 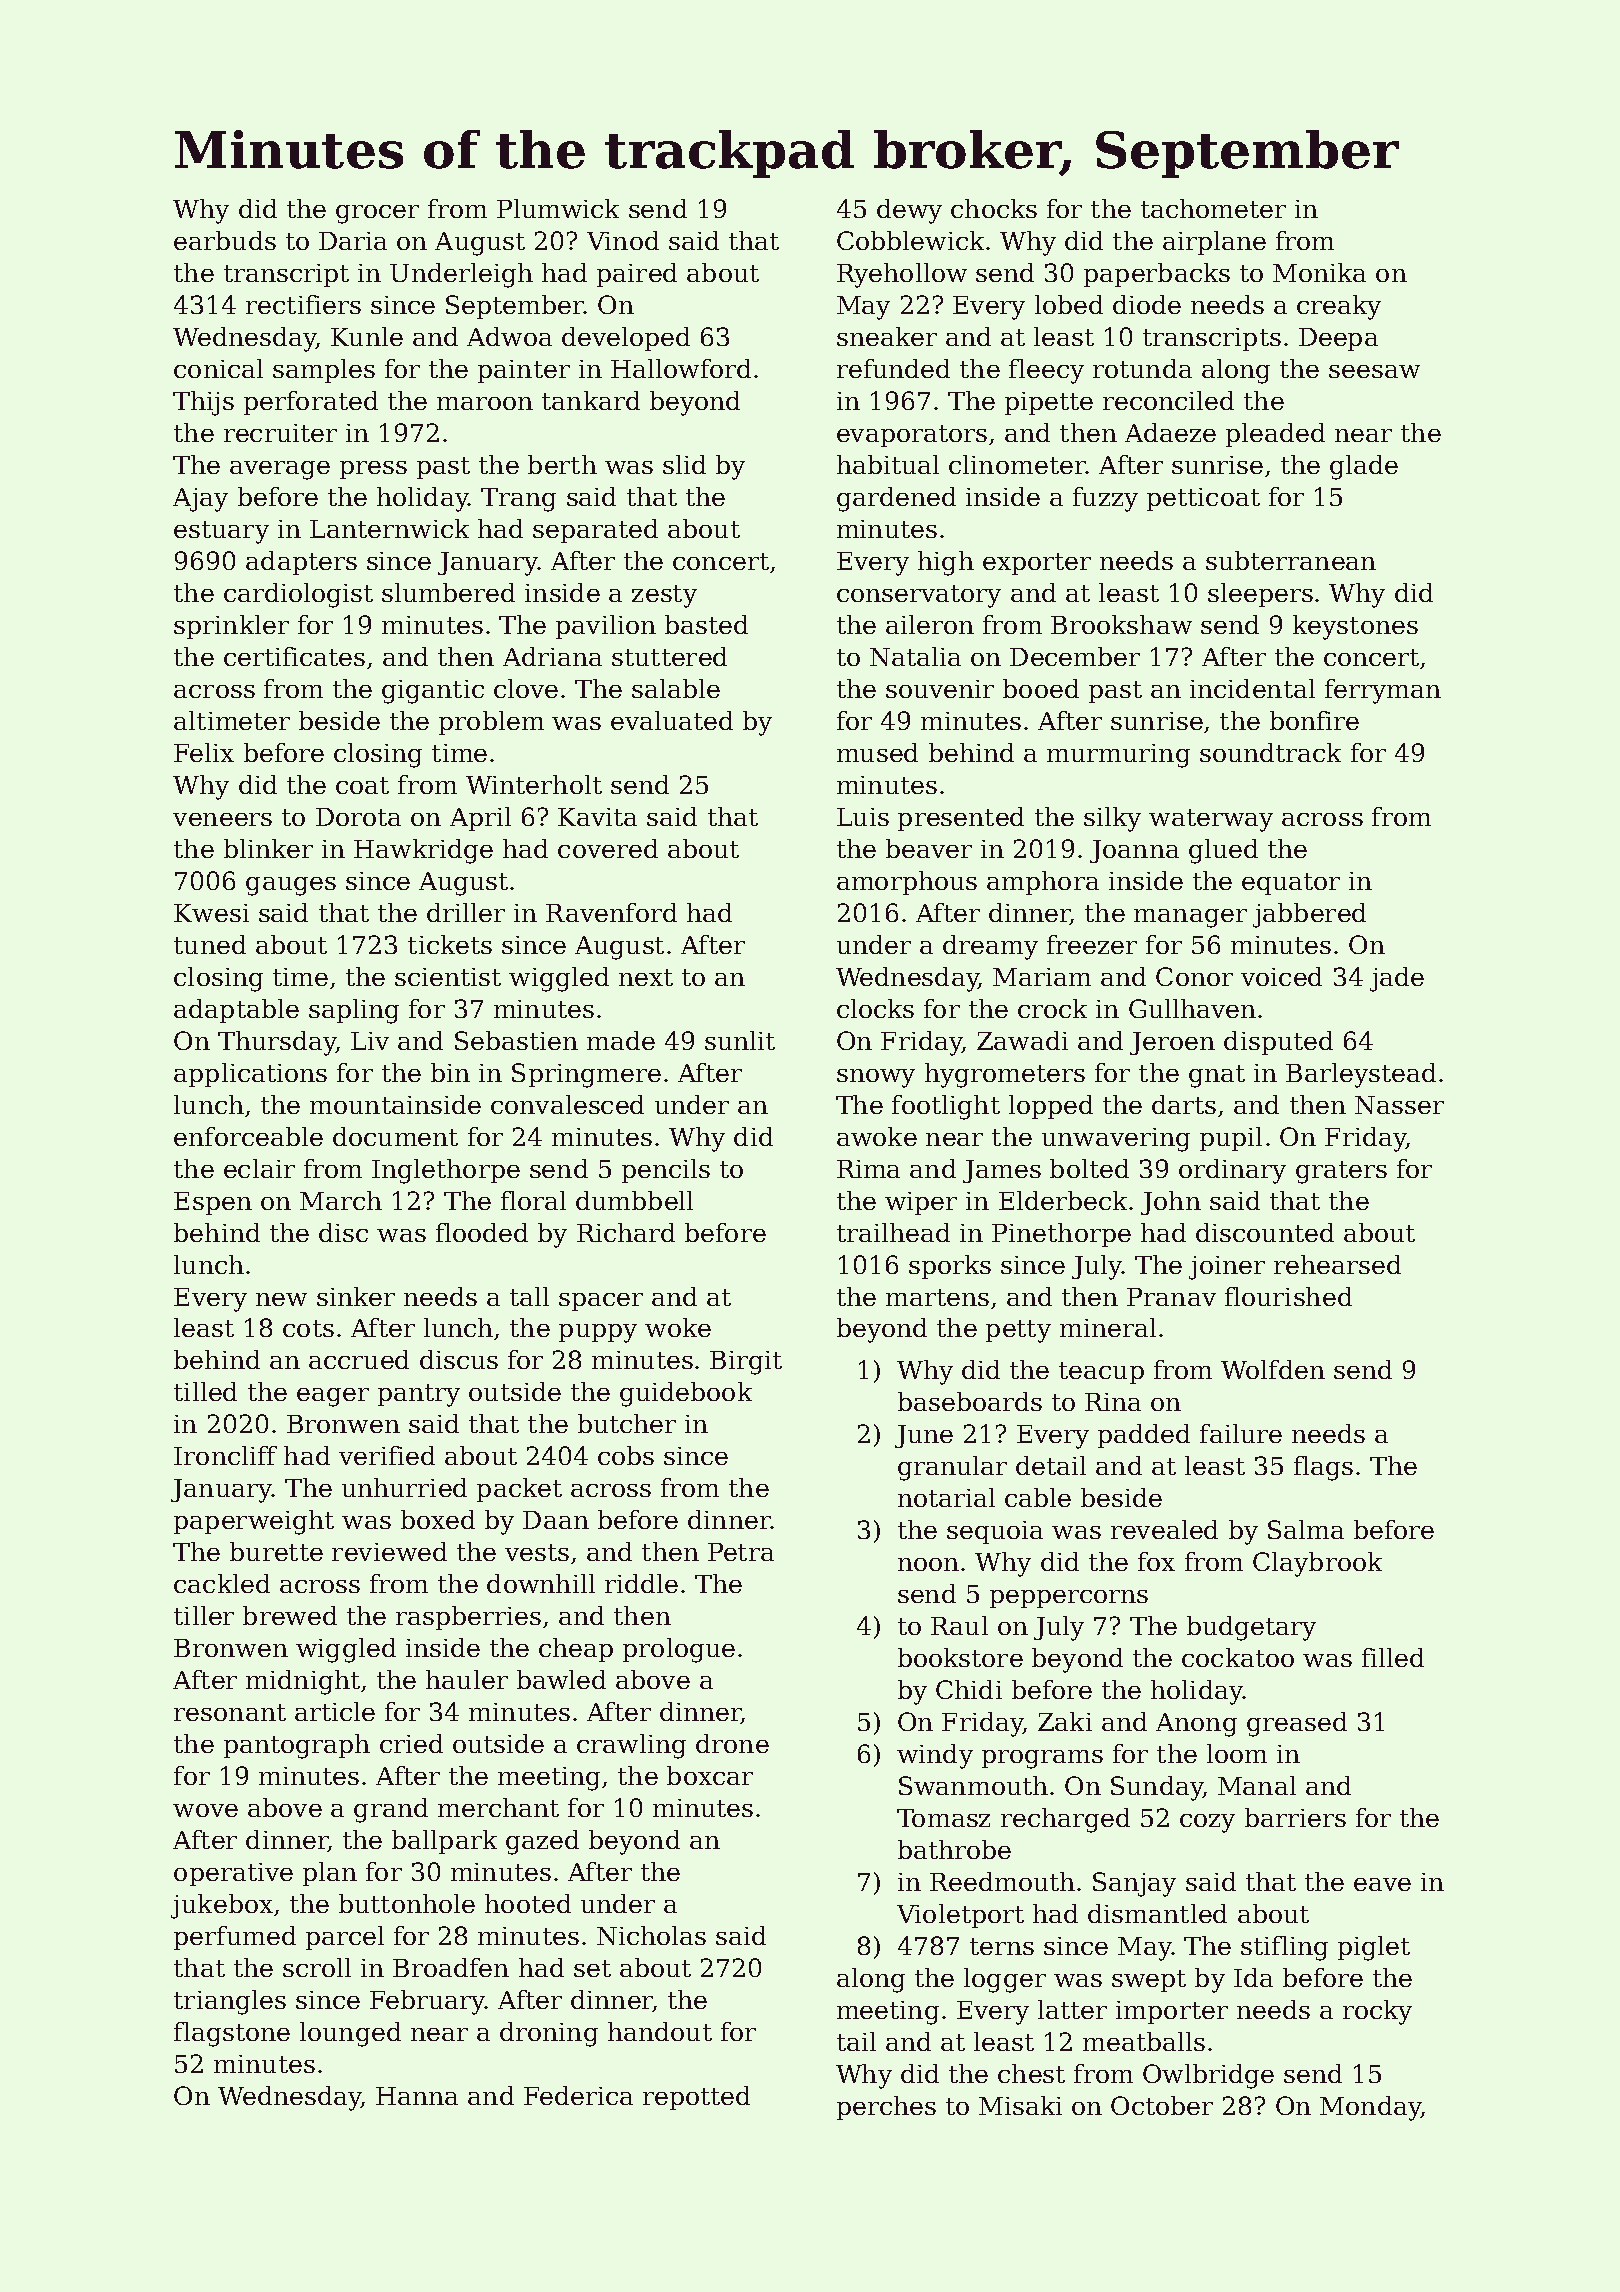 What do you see at coordinates (1121, 624) in the image?
I see `Brookshaw` at bounding box center [1121, 624].
